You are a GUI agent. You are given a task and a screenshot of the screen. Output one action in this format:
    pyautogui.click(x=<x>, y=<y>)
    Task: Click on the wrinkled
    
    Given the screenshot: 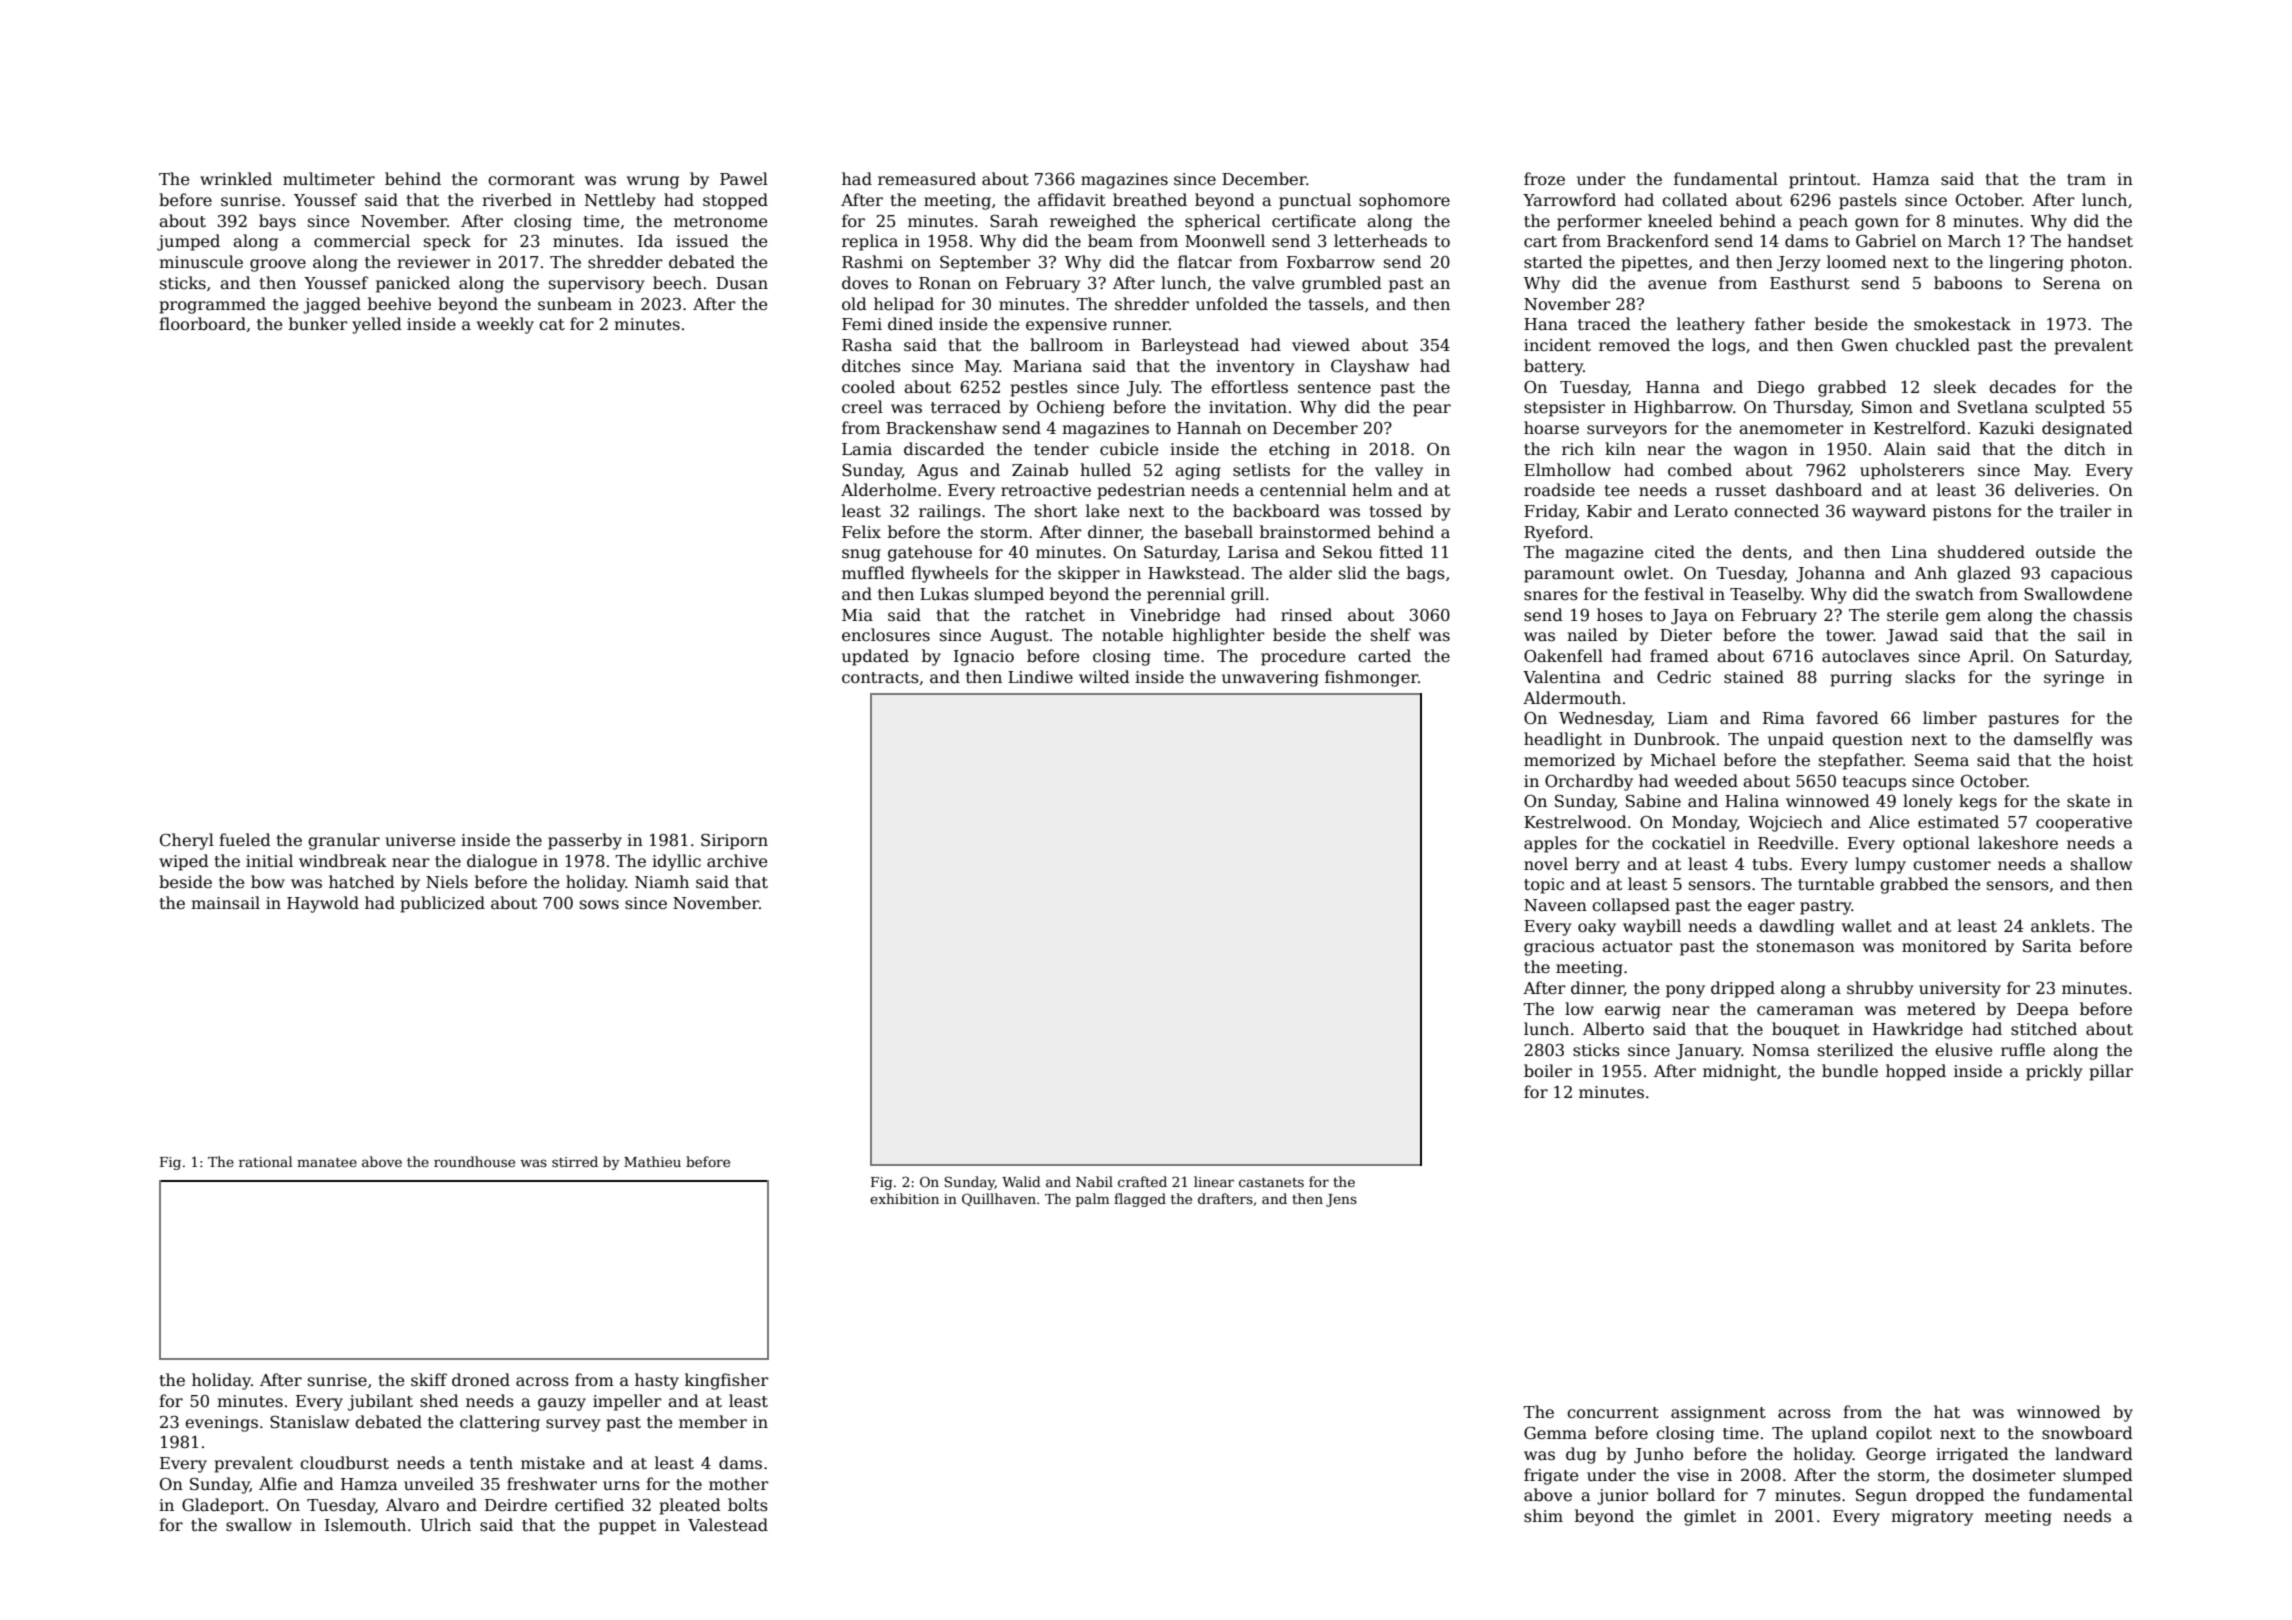 What is the action you would take?
    pyautogui.click(x=236, y=179)
